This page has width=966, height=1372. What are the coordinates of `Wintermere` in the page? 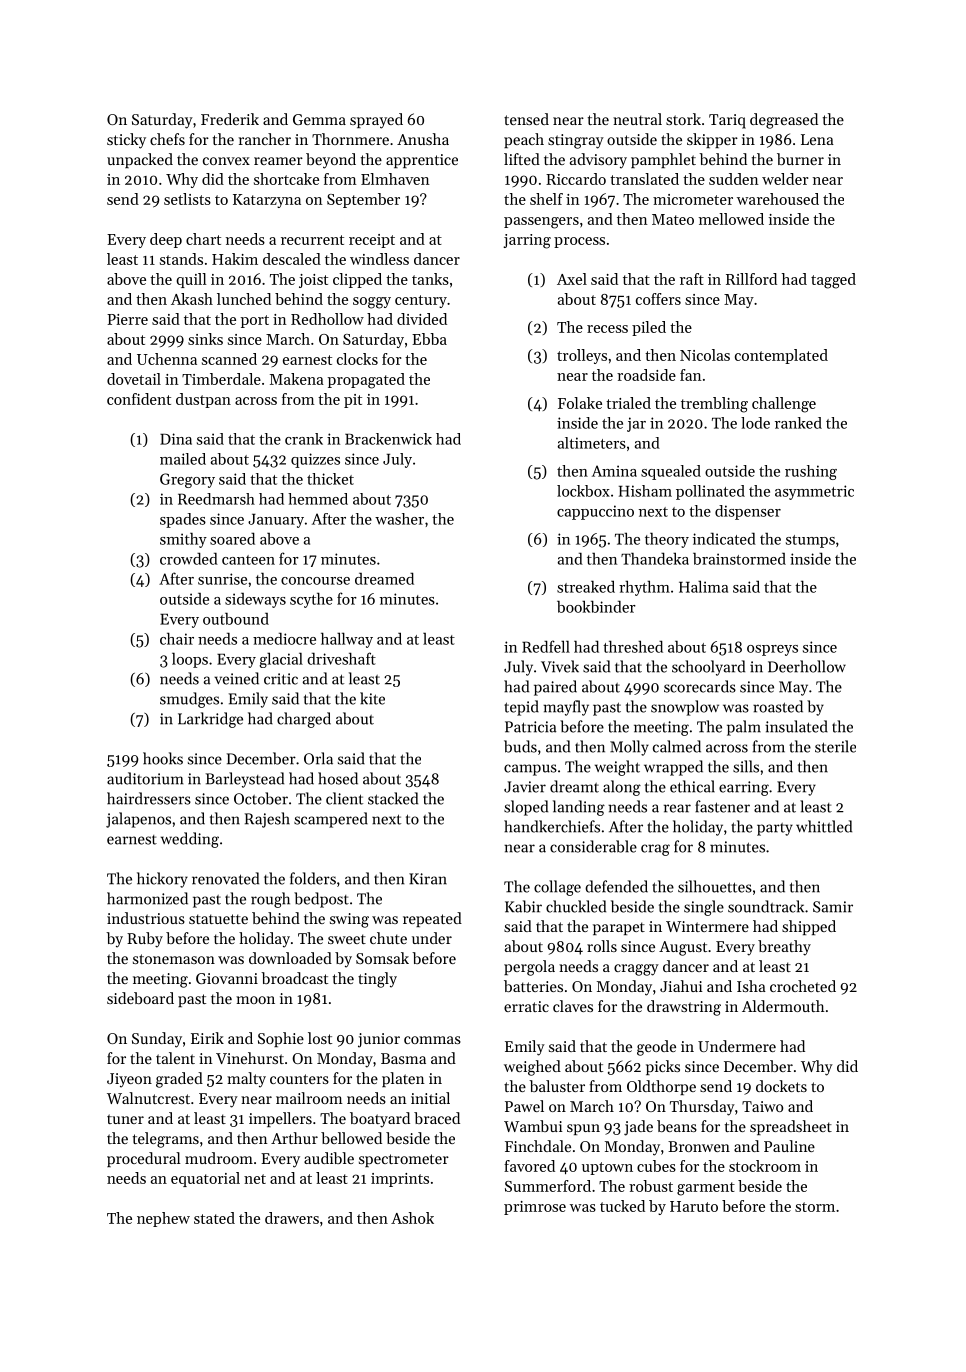 It's located at (707, 926).
